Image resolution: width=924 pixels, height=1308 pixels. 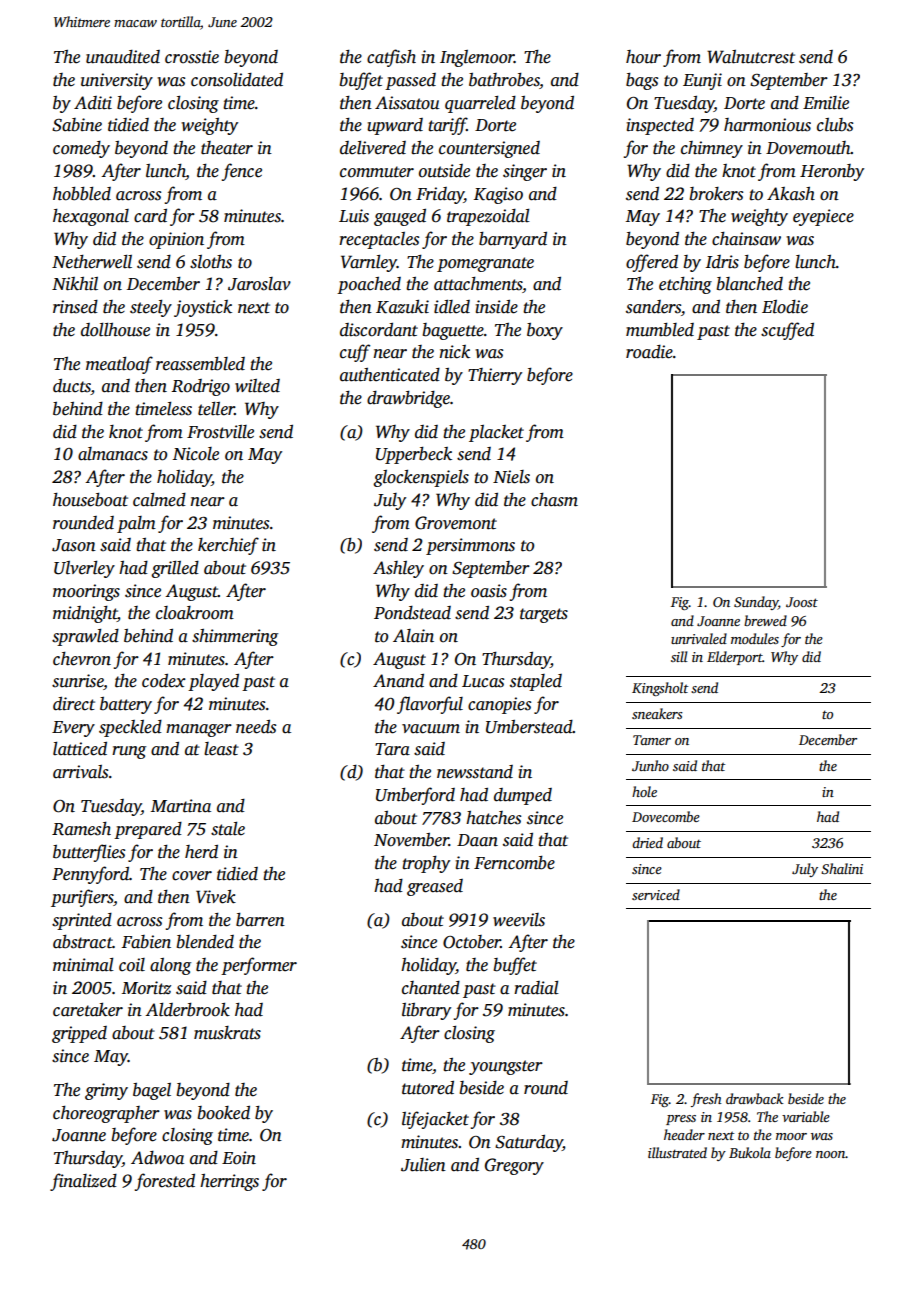 I want to click on Umberford, so click(x=415, y=796).
